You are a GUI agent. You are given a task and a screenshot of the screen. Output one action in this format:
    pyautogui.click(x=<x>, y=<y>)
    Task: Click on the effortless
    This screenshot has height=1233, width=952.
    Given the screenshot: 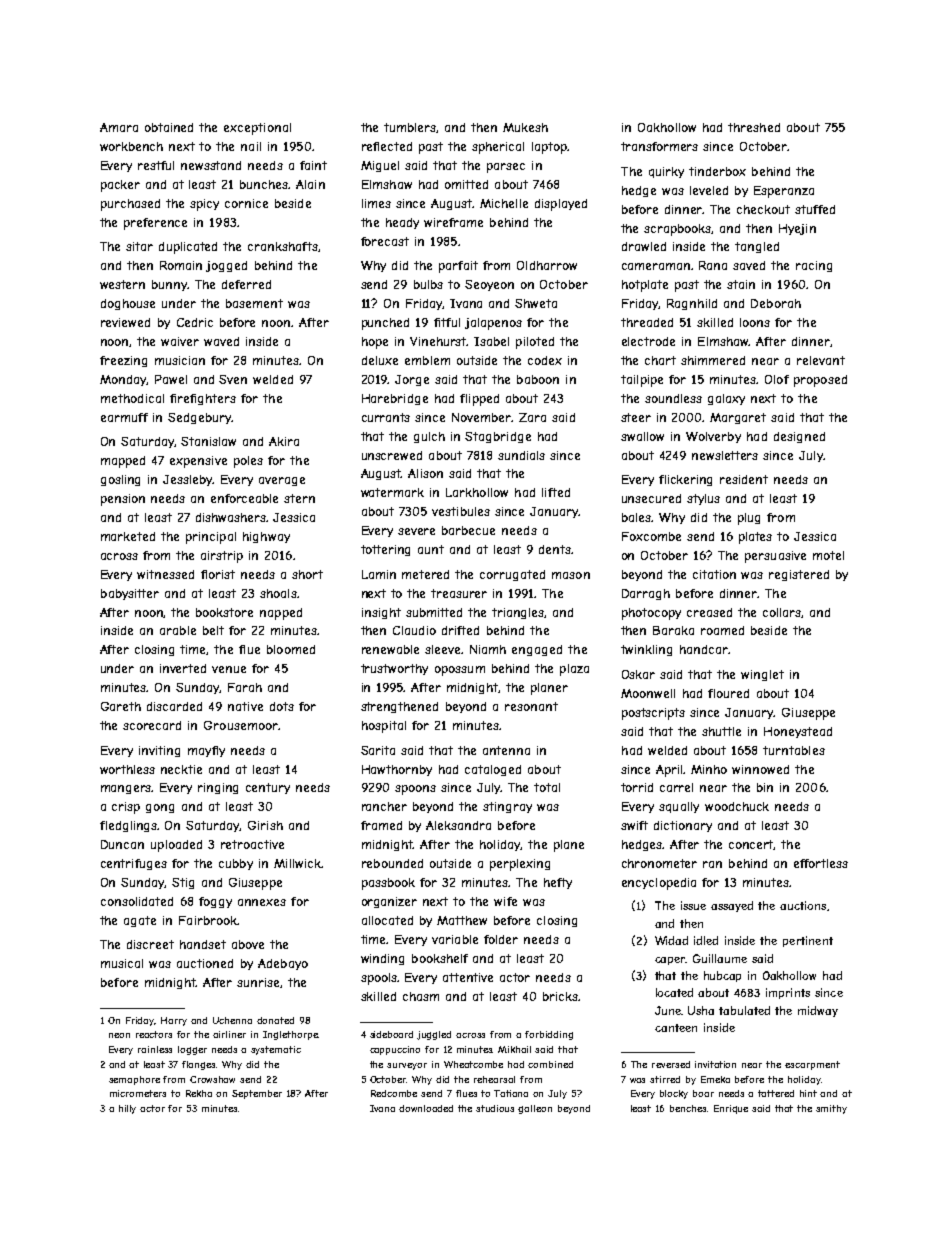 What is the action you would take?
    pyautogui.click(x=821, y=863)
